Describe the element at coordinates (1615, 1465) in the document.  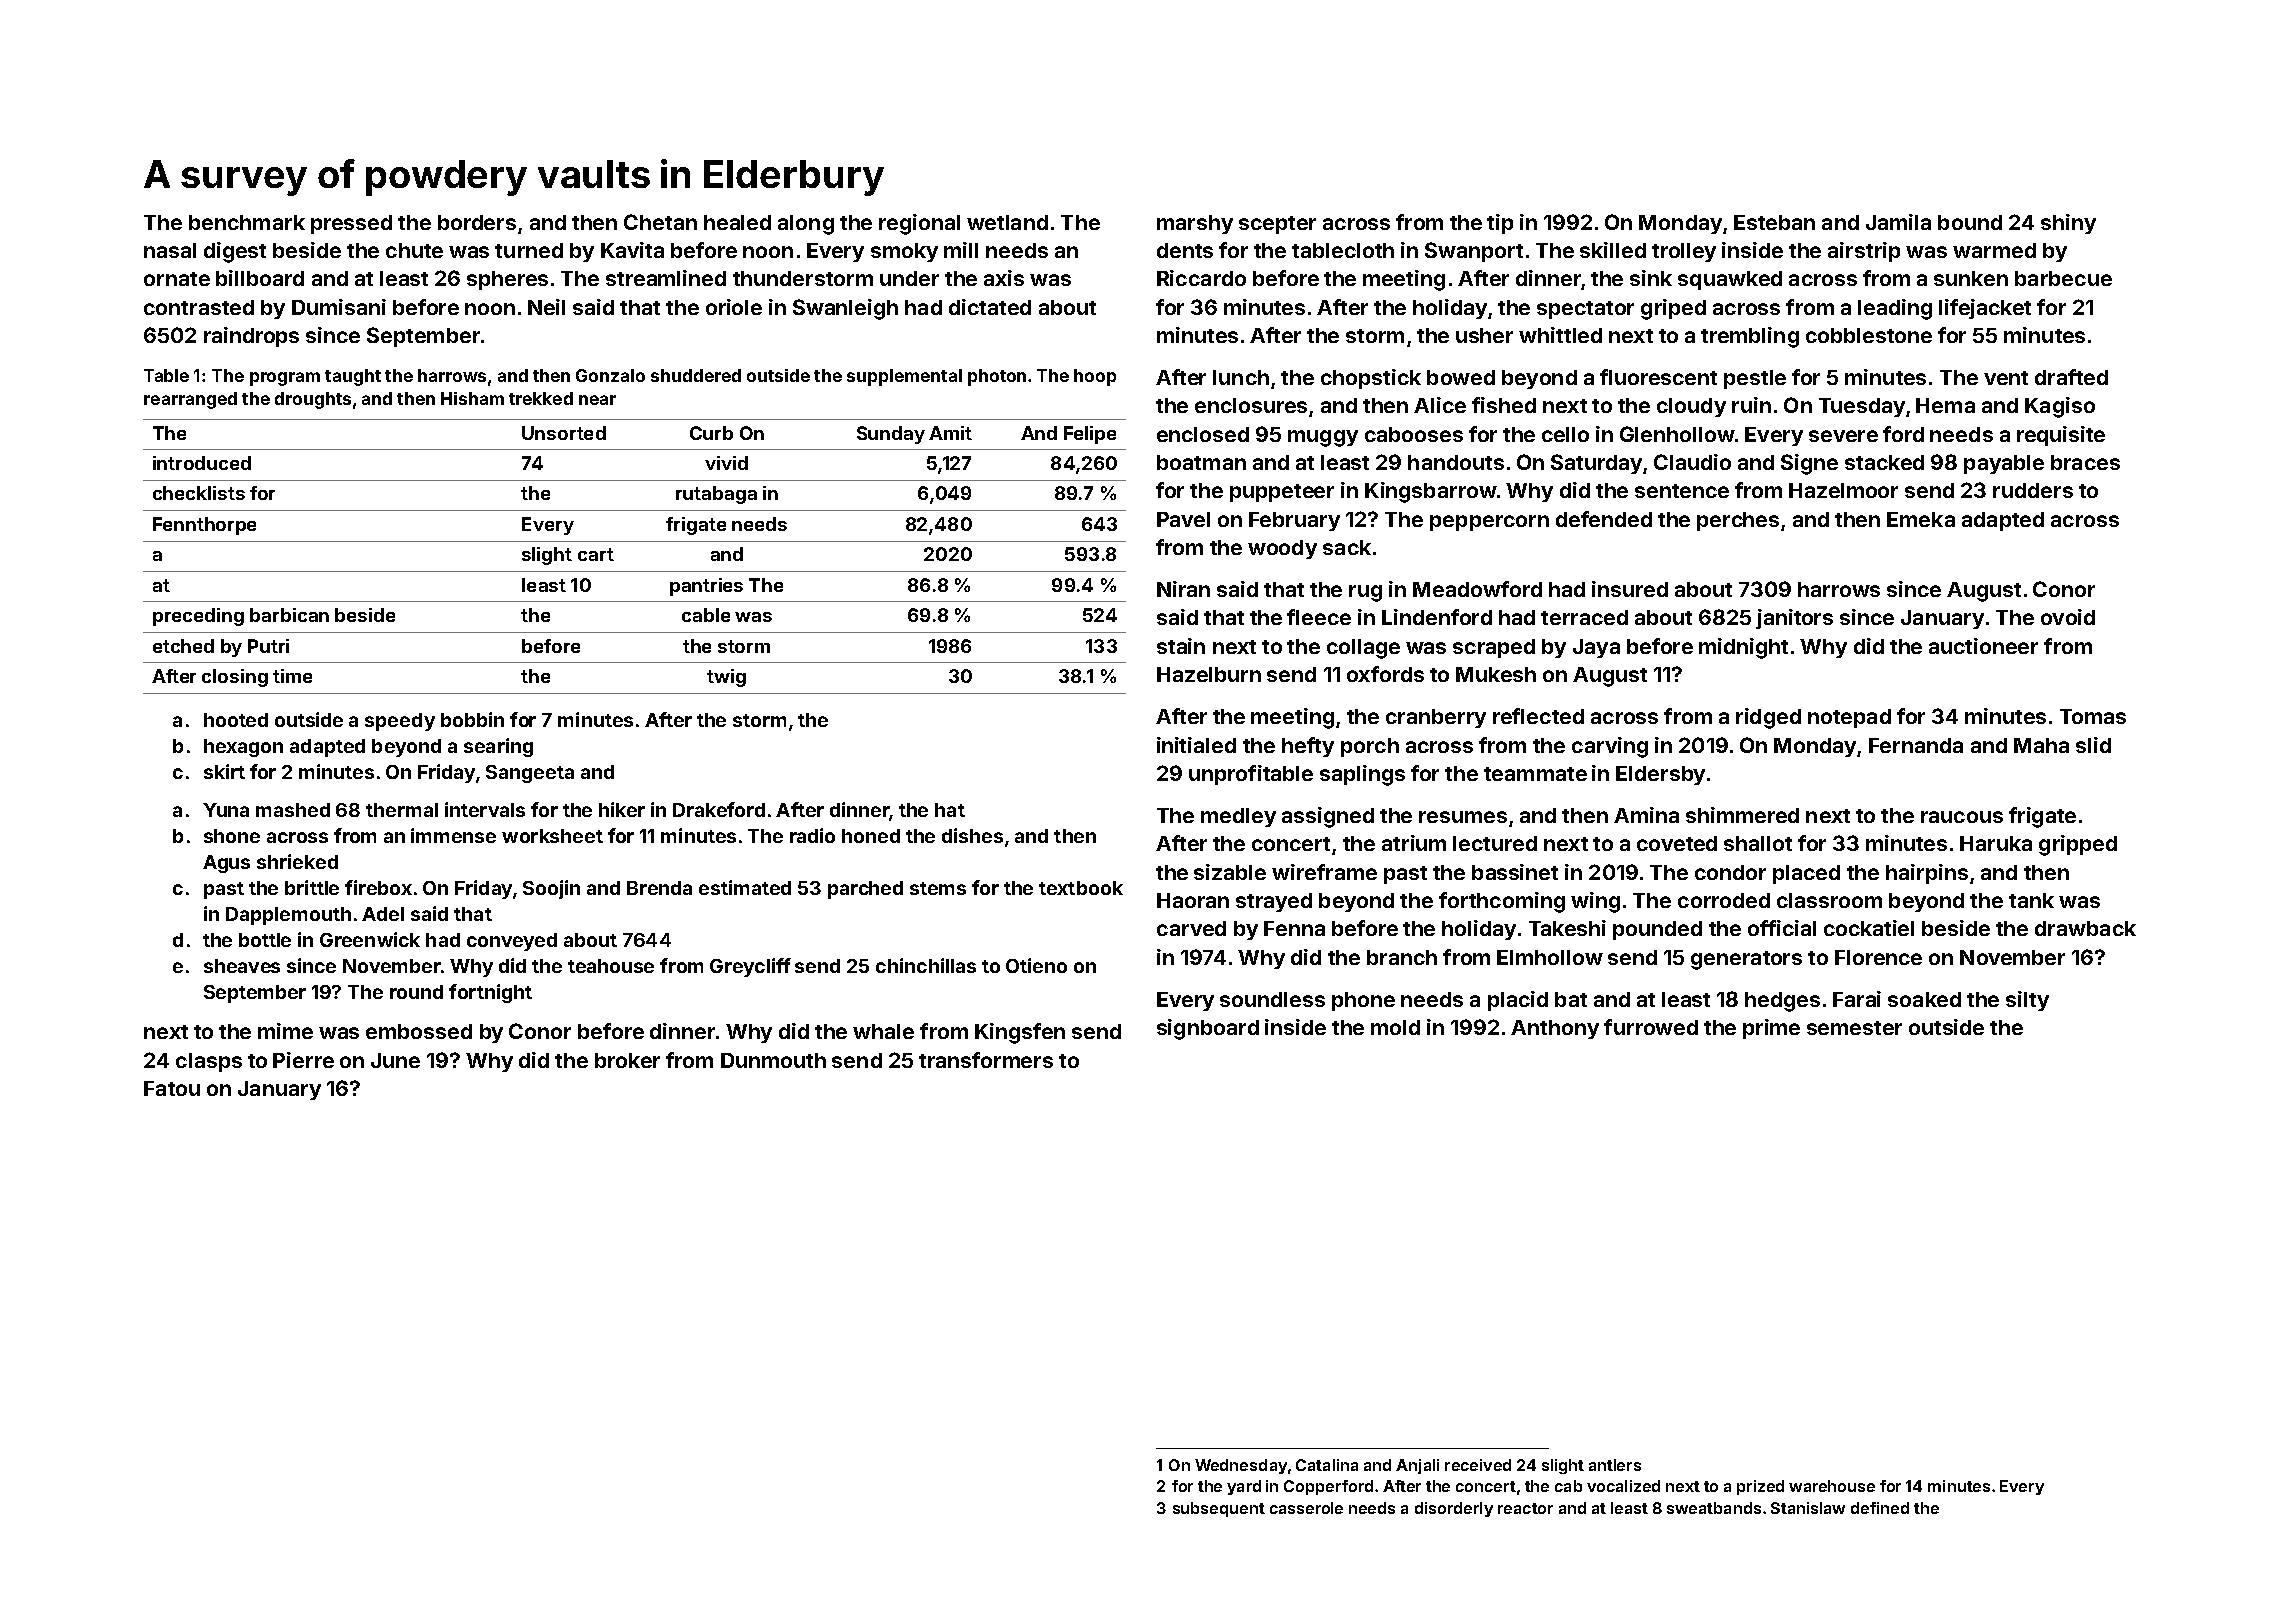
I see `antlers` at that location.
